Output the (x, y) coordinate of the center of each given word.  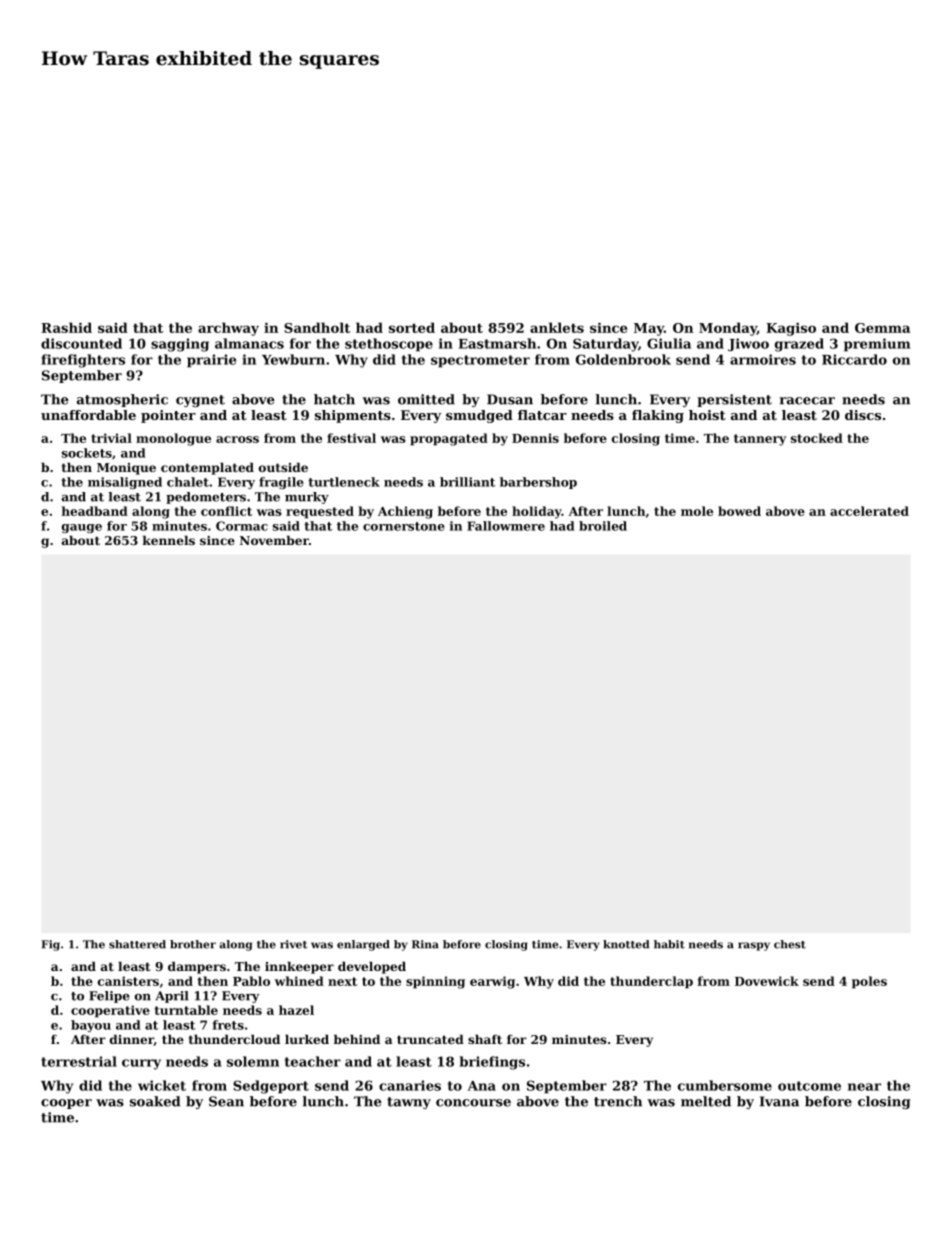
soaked (155, 1101)
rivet (294, 944)
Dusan (510, 399)
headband (95, 511)
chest (790, 944)
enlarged (363, 945)
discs (863, 415)
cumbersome (725, 1085)
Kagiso (791, 329)
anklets (557, 327)
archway (228, 329)
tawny (409, 1103)
